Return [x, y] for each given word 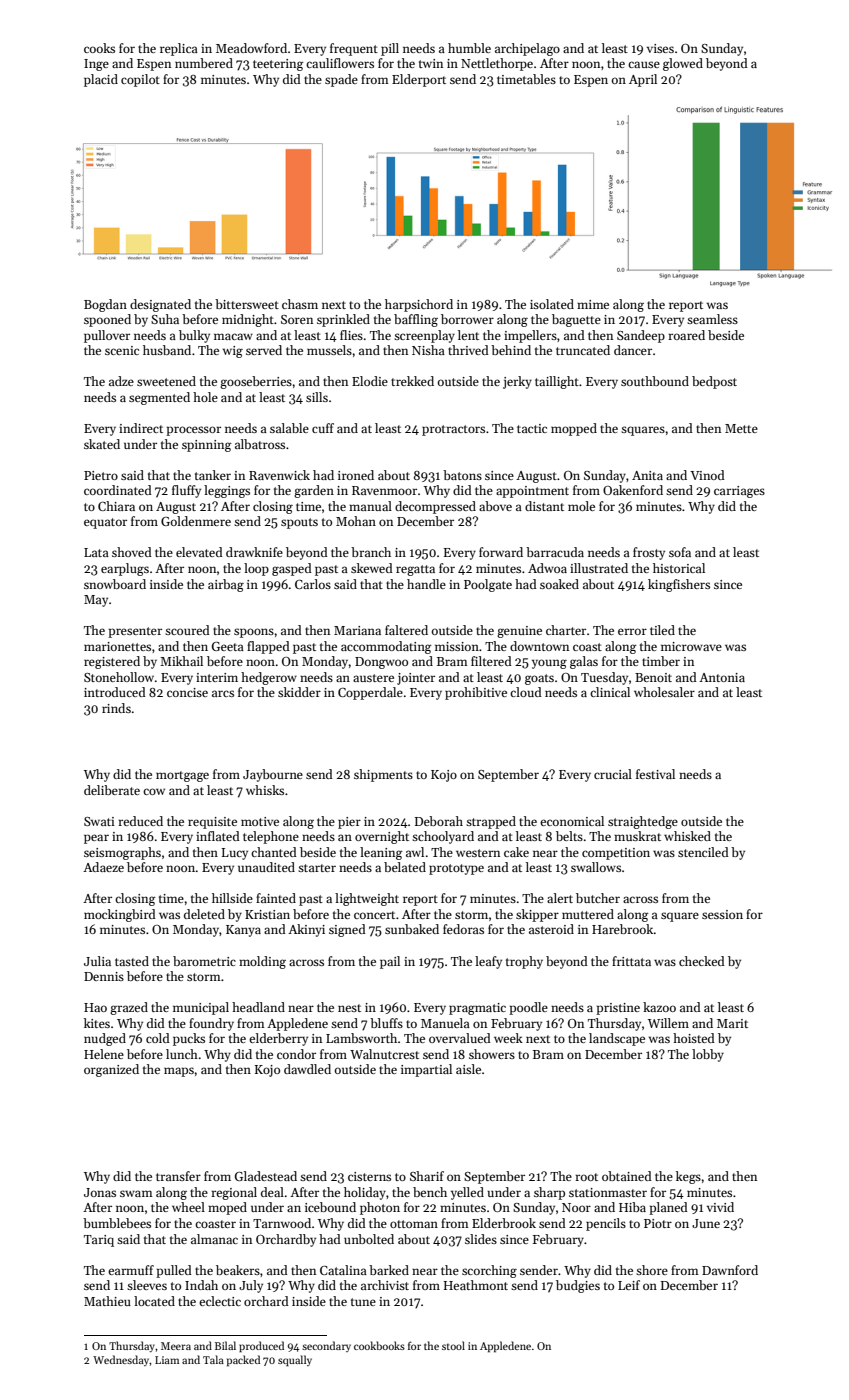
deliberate [112, 790]
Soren [297, 319]
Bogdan [105, 305]
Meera [176, 1346]
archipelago [527, 49]
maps [179, 1072]
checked [702, 961]
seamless [712, 319]
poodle [528, 1008]
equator [105, 523]
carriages [739, 492]
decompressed [435, 507]
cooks [99, 48]
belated [405, 867]
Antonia [722, 677]
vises [660, 48]
